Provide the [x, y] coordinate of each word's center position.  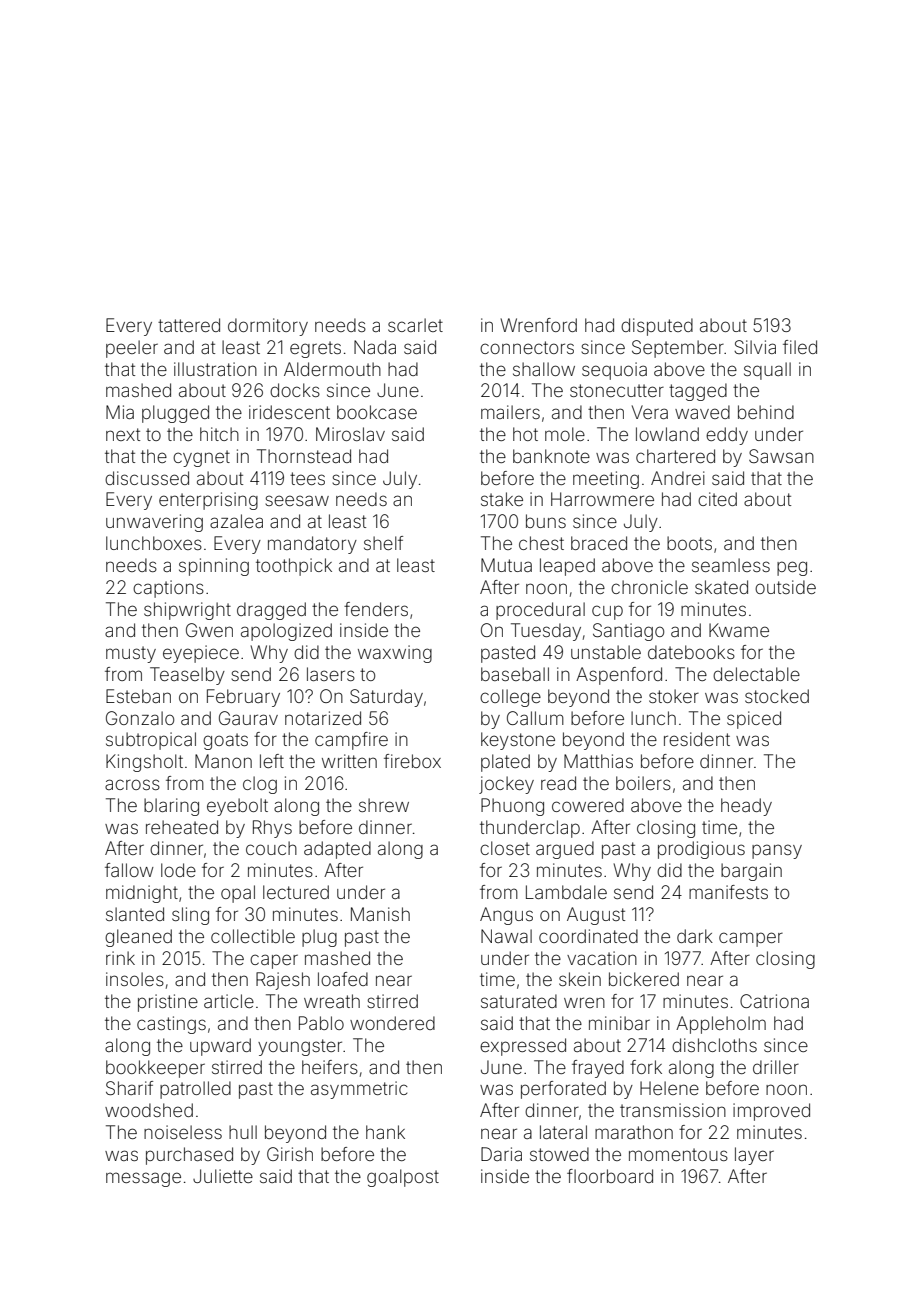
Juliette [223, 1176]
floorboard [610, 1176]
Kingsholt [144, 763]
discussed [147, 478]
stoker [674, 696]
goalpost [403, 1178]
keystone [518, 741]
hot [525, 434]
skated [721, 587]
